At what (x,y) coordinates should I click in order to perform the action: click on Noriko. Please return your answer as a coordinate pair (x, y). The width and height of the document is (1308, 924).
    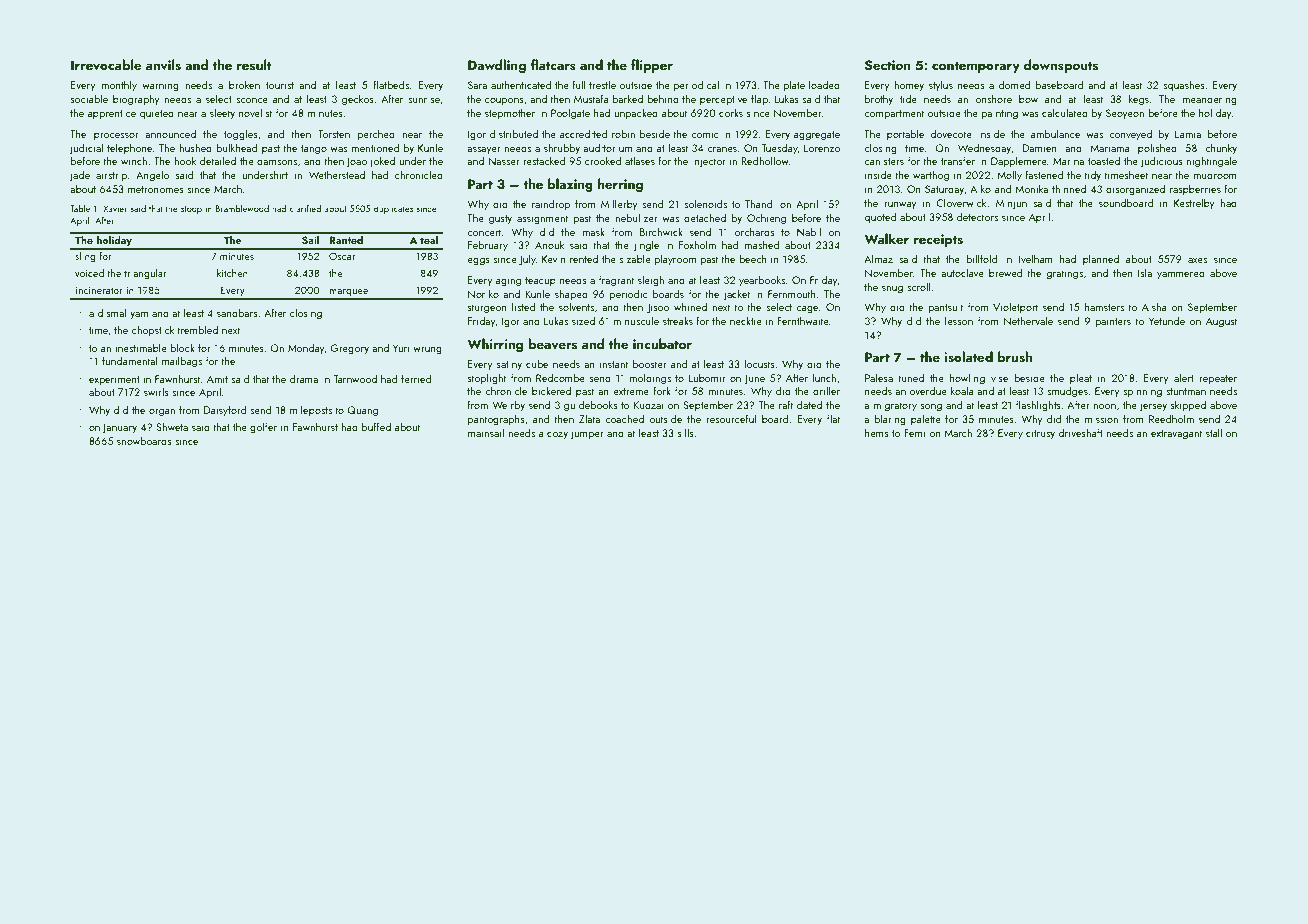
    Looking at the image, I should click on (483, 293).
